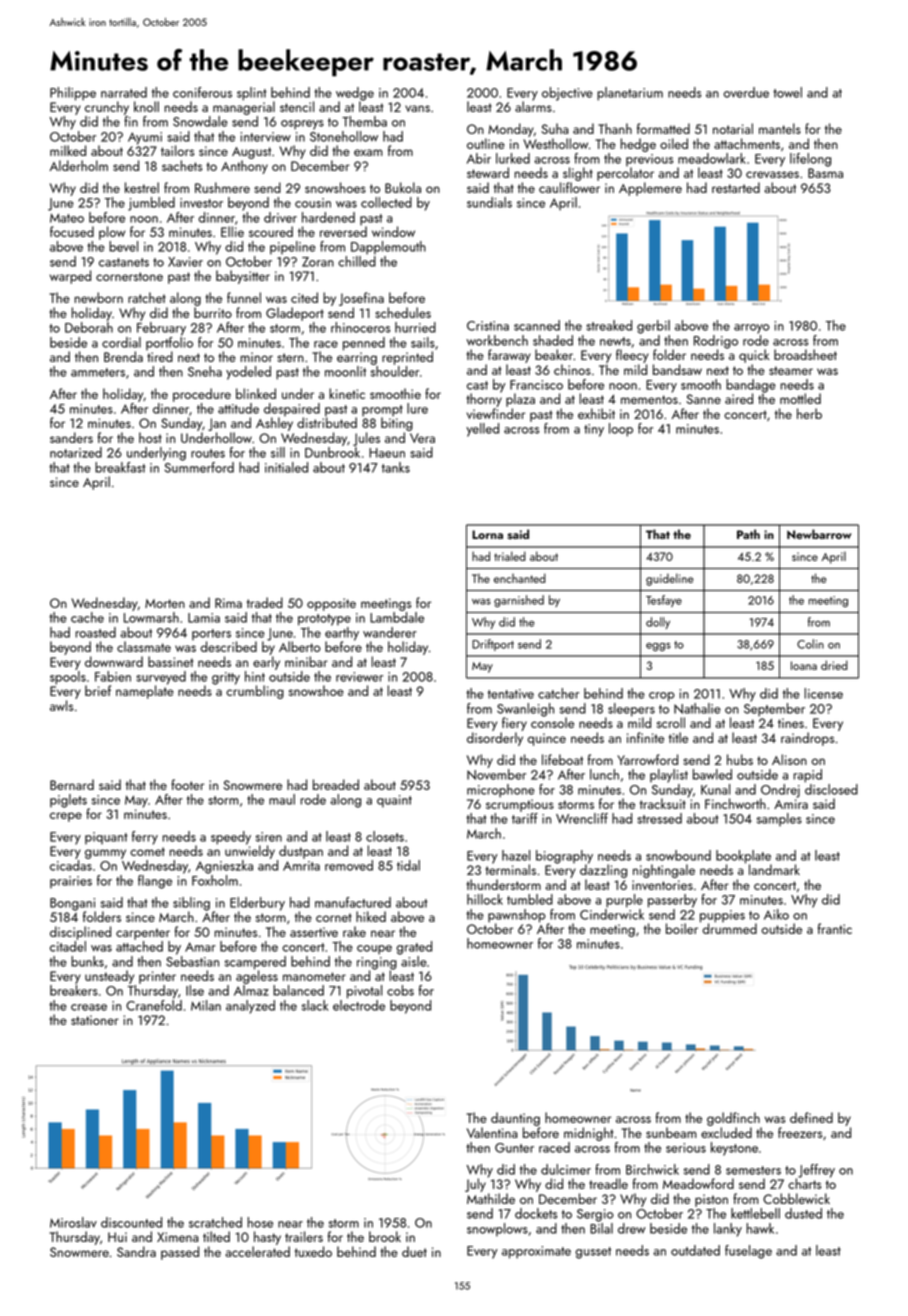 This screenshot has height=1316, width=908. Describe the element at coordinates (414, 1251) in the screenshot. I see `duet` at that location.
